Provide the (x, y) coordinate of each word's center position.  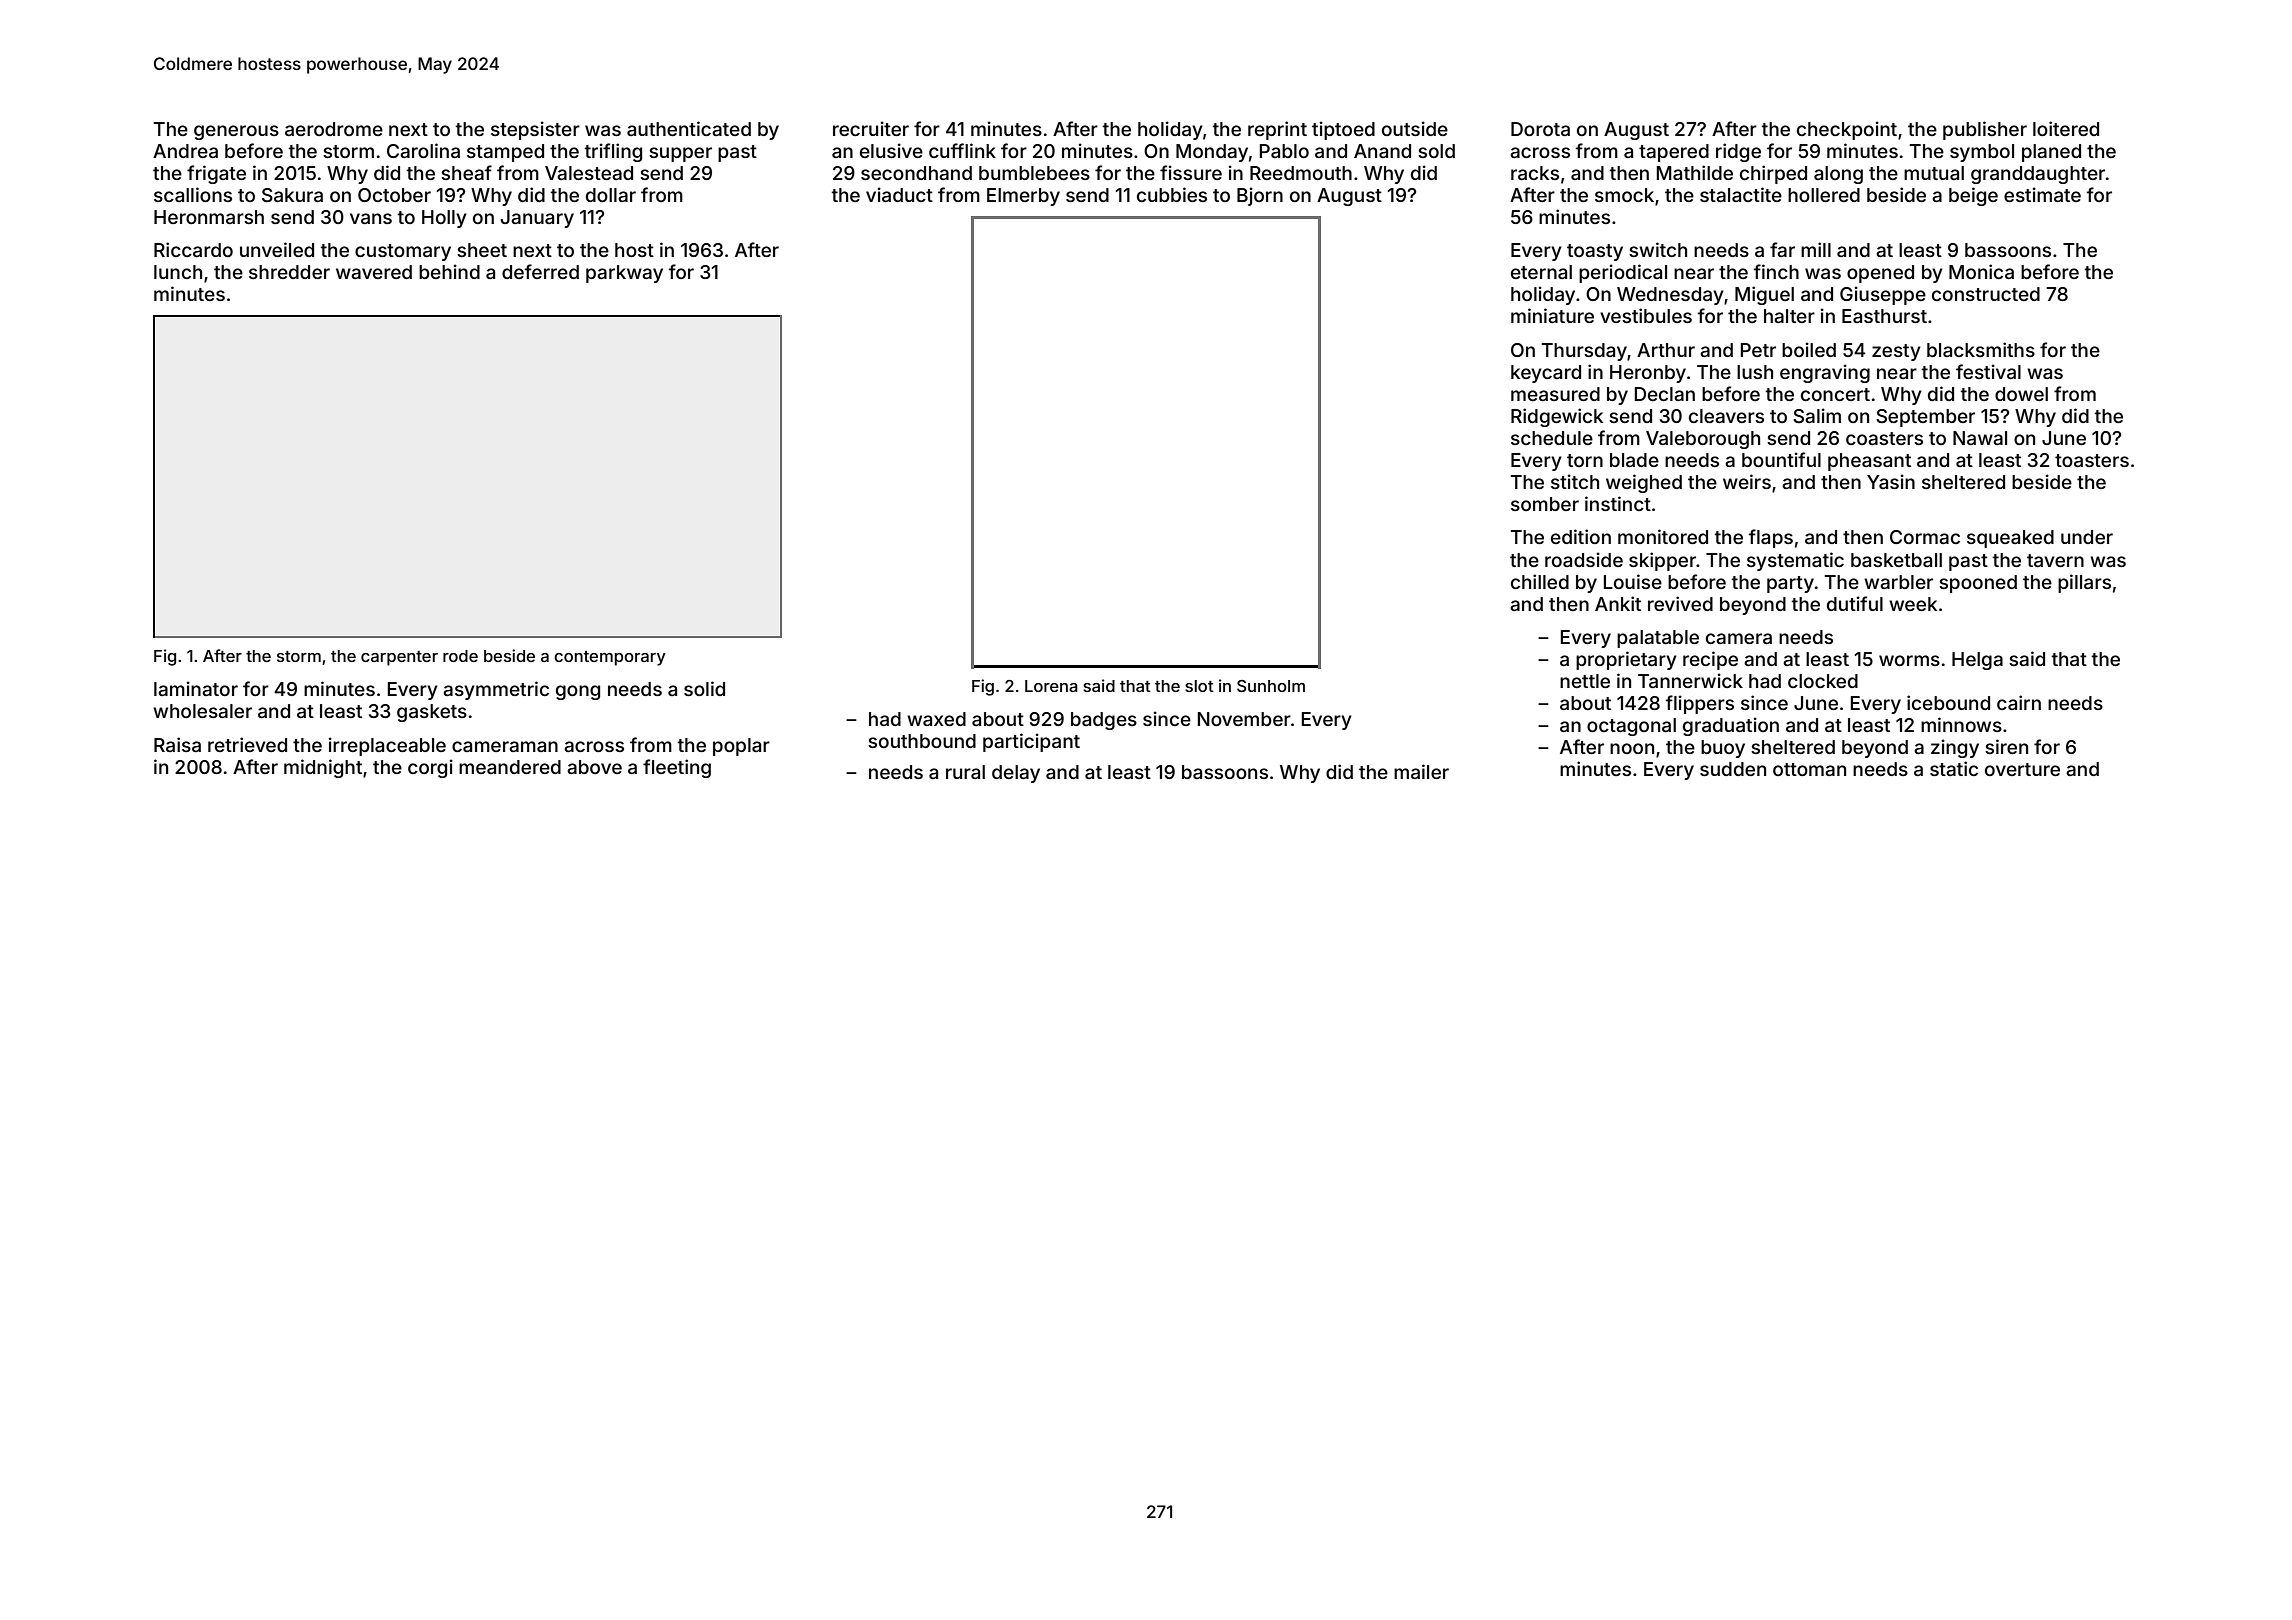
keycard (1546, 374)
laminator (196, 688)
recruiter (871, 128)
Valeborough (1703, 440)
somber (1545, 504)
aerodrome (334, 129)
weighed (1644, 483)
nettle (1585, 681)
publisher (1985, 130)
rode (460, 656)
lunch (178, 272)
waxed (936, 719)
